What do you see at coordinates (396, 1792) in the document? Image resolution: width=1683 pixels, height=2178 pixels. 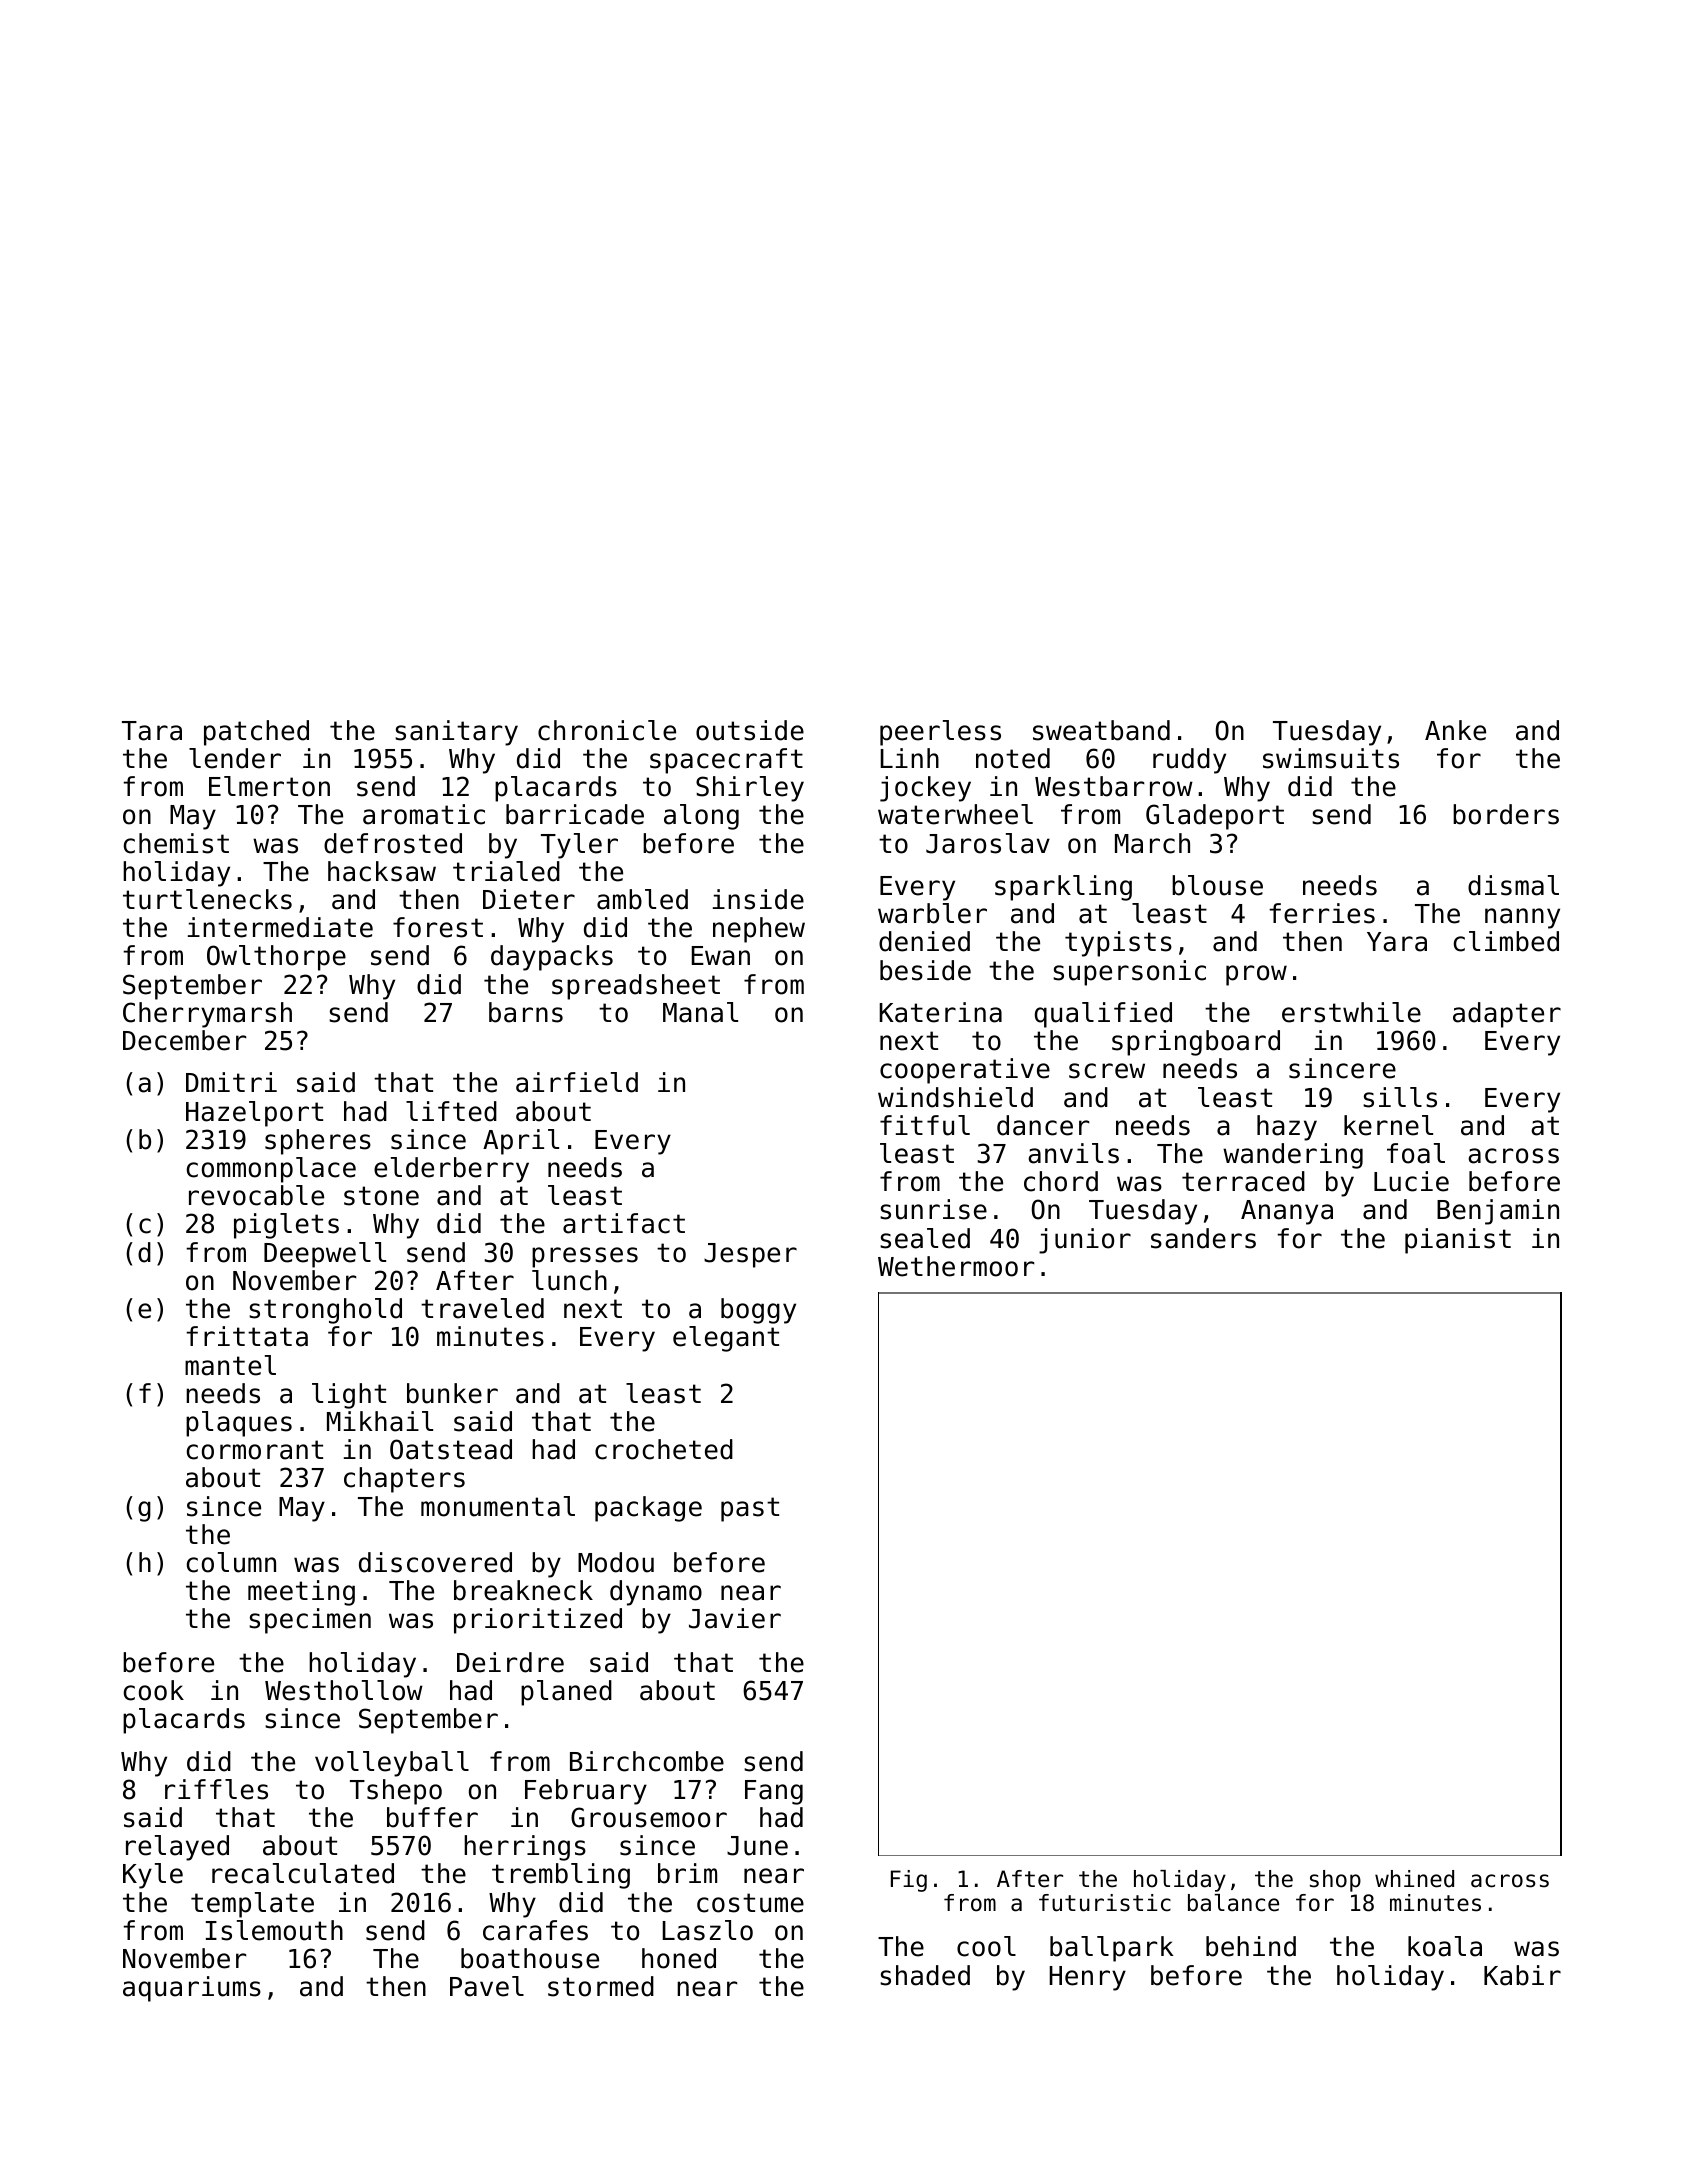 I see `Tshepo` at bounding box center [396, 1792].
